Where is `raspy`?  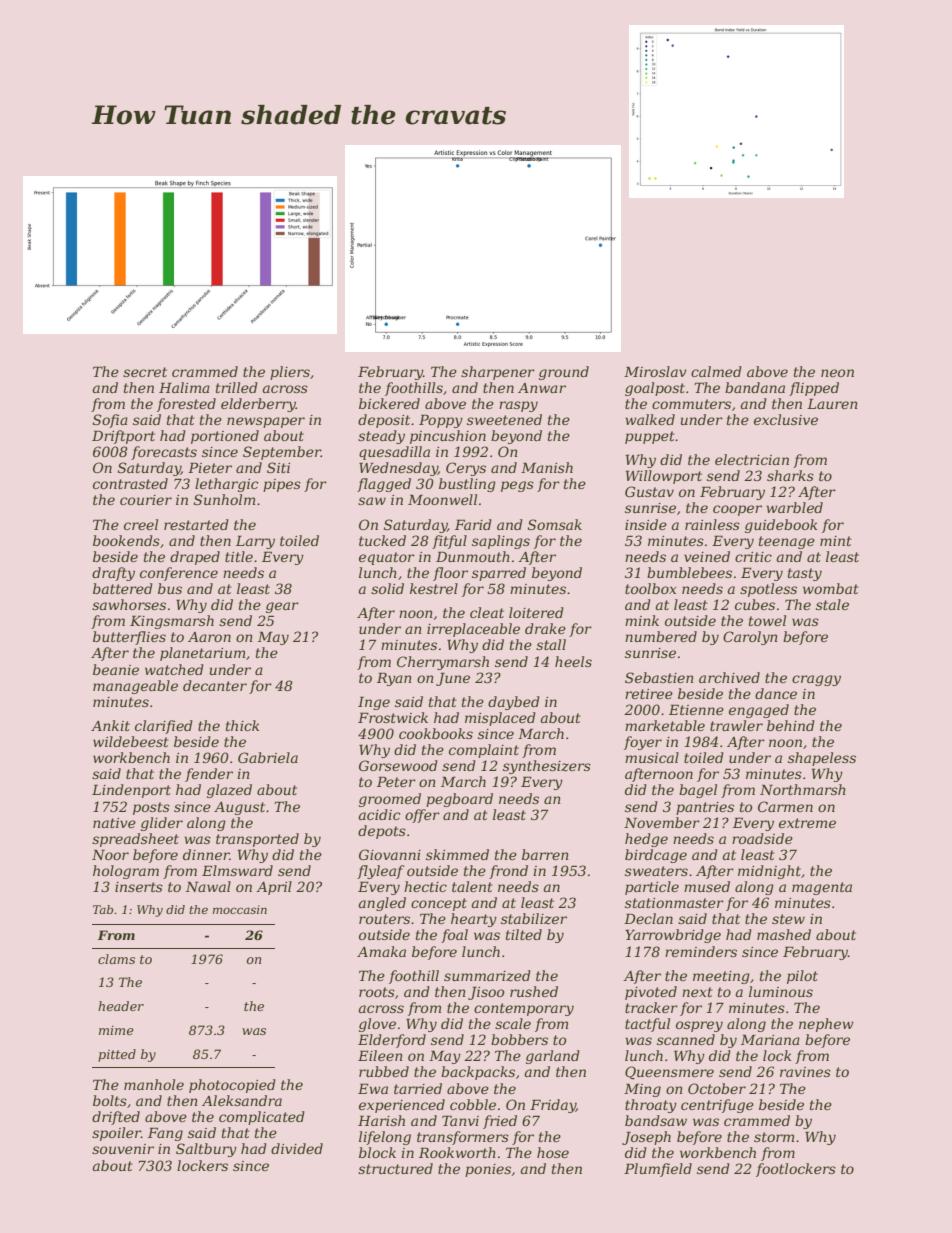
raspy is located at coordinates (518, 406).
